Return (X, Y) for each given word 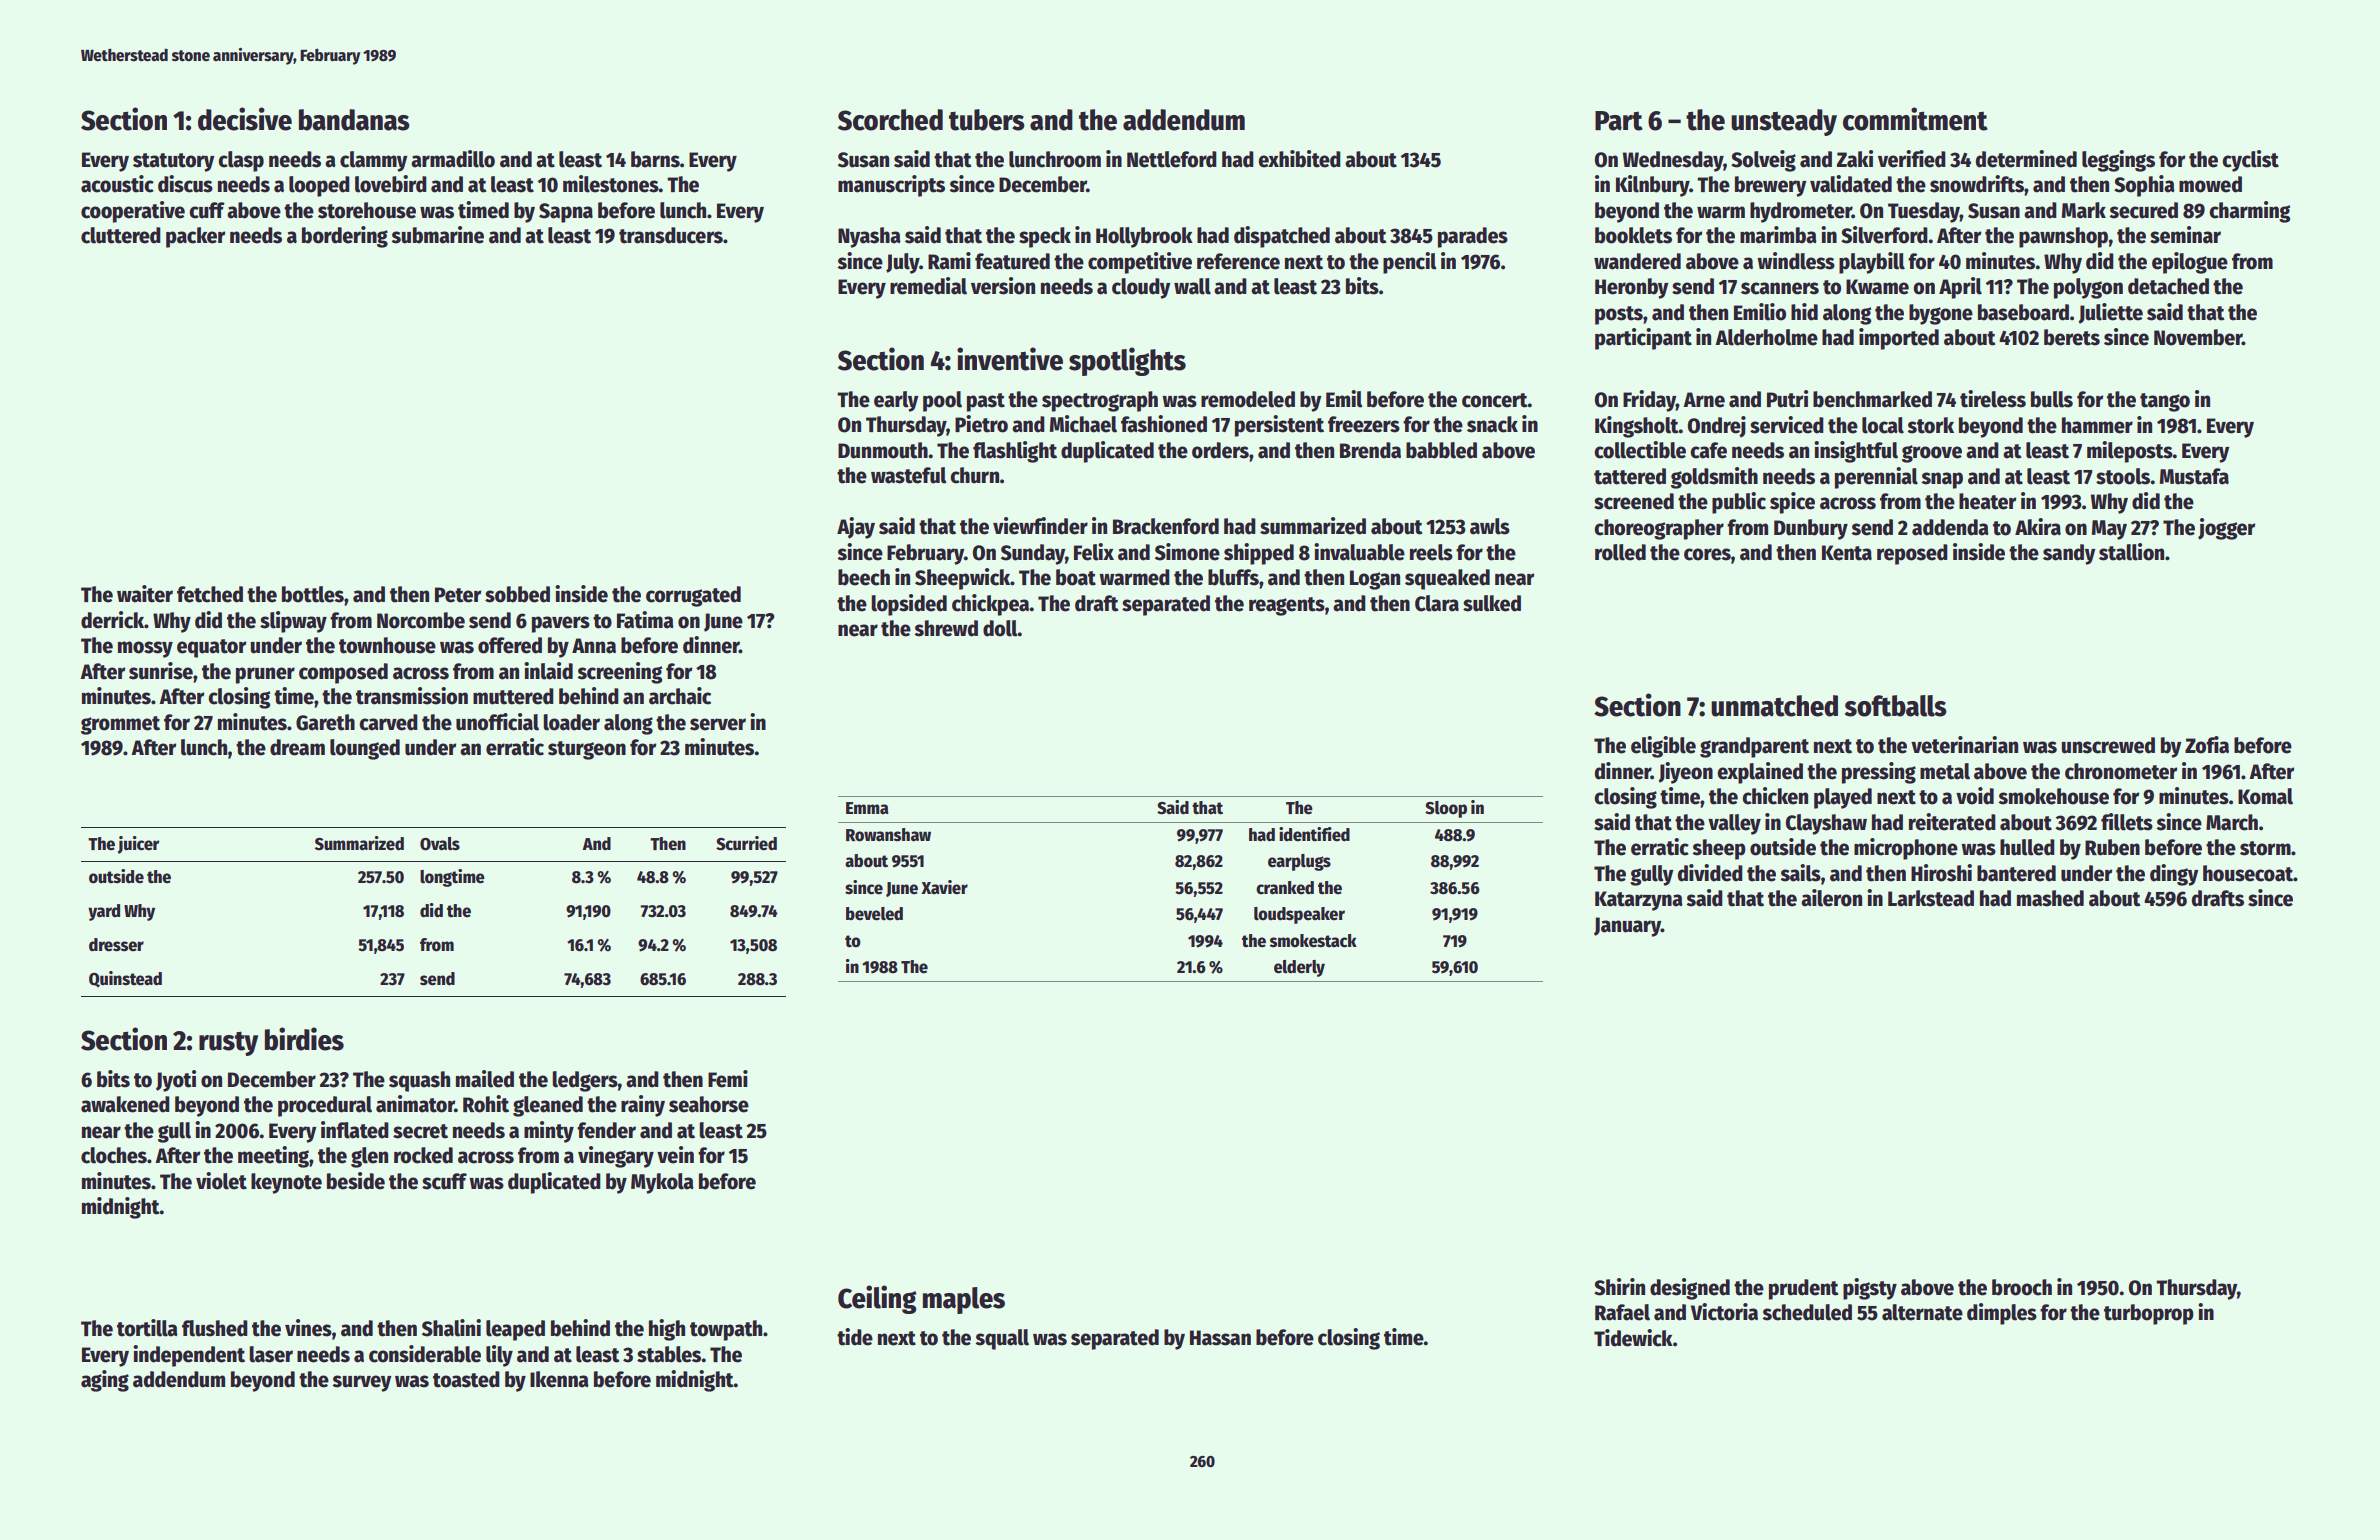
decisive (245, 119)
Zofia (2207, 745)
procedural (325, 1106)
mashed (2050, 898)
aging (105, 1381)
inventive (1010, 359)
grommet (120, 725)
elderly (1299, 968)
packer (195, 237)
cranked (1285, 888)
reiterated (1952, 822)
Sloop (1446, 809)
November (2198, 337)
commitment (1915, 119)
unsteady (1784, 122)
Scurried (746, 843)
